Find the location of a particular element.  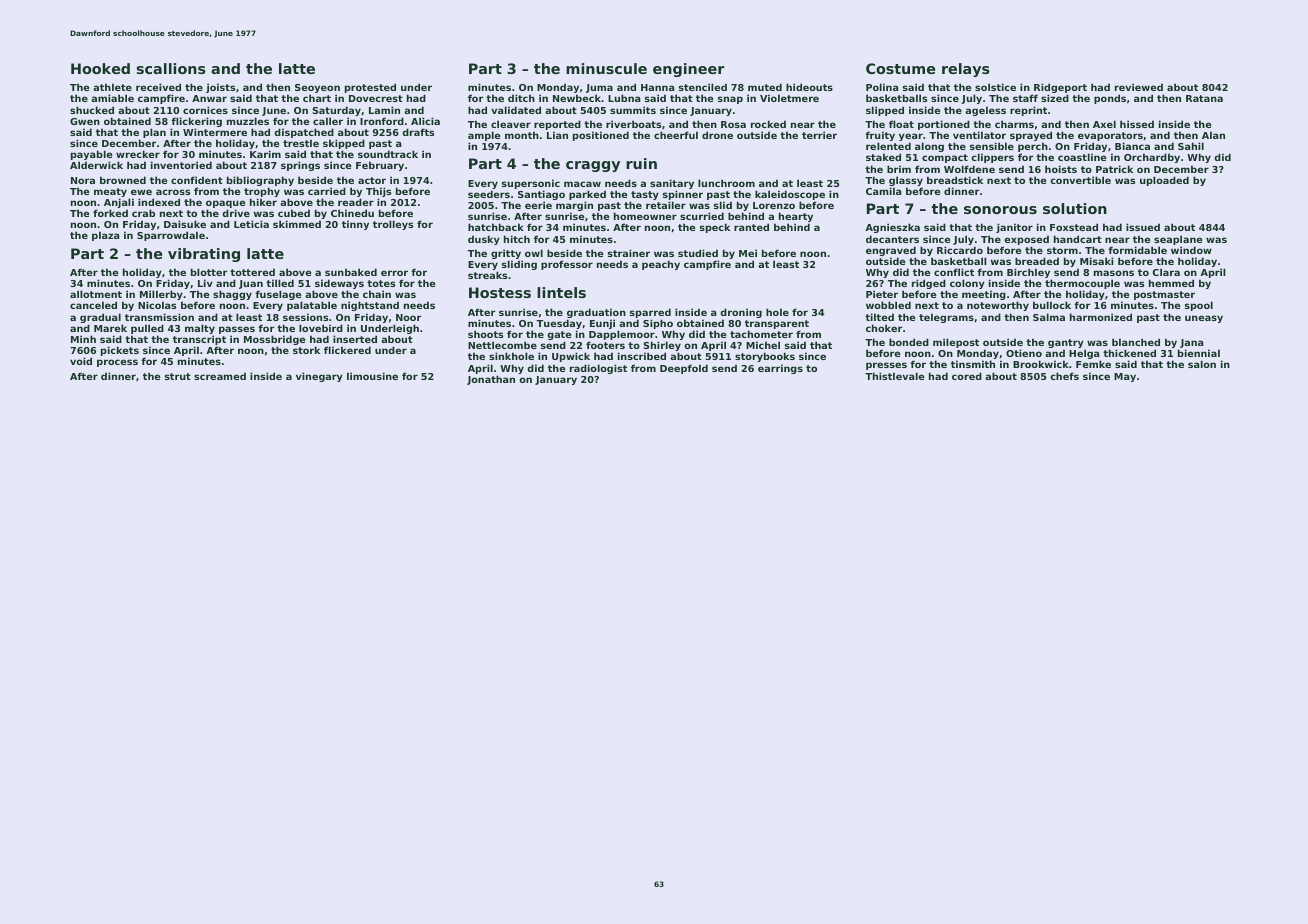

scallions is located at coordinates (171, 68).
